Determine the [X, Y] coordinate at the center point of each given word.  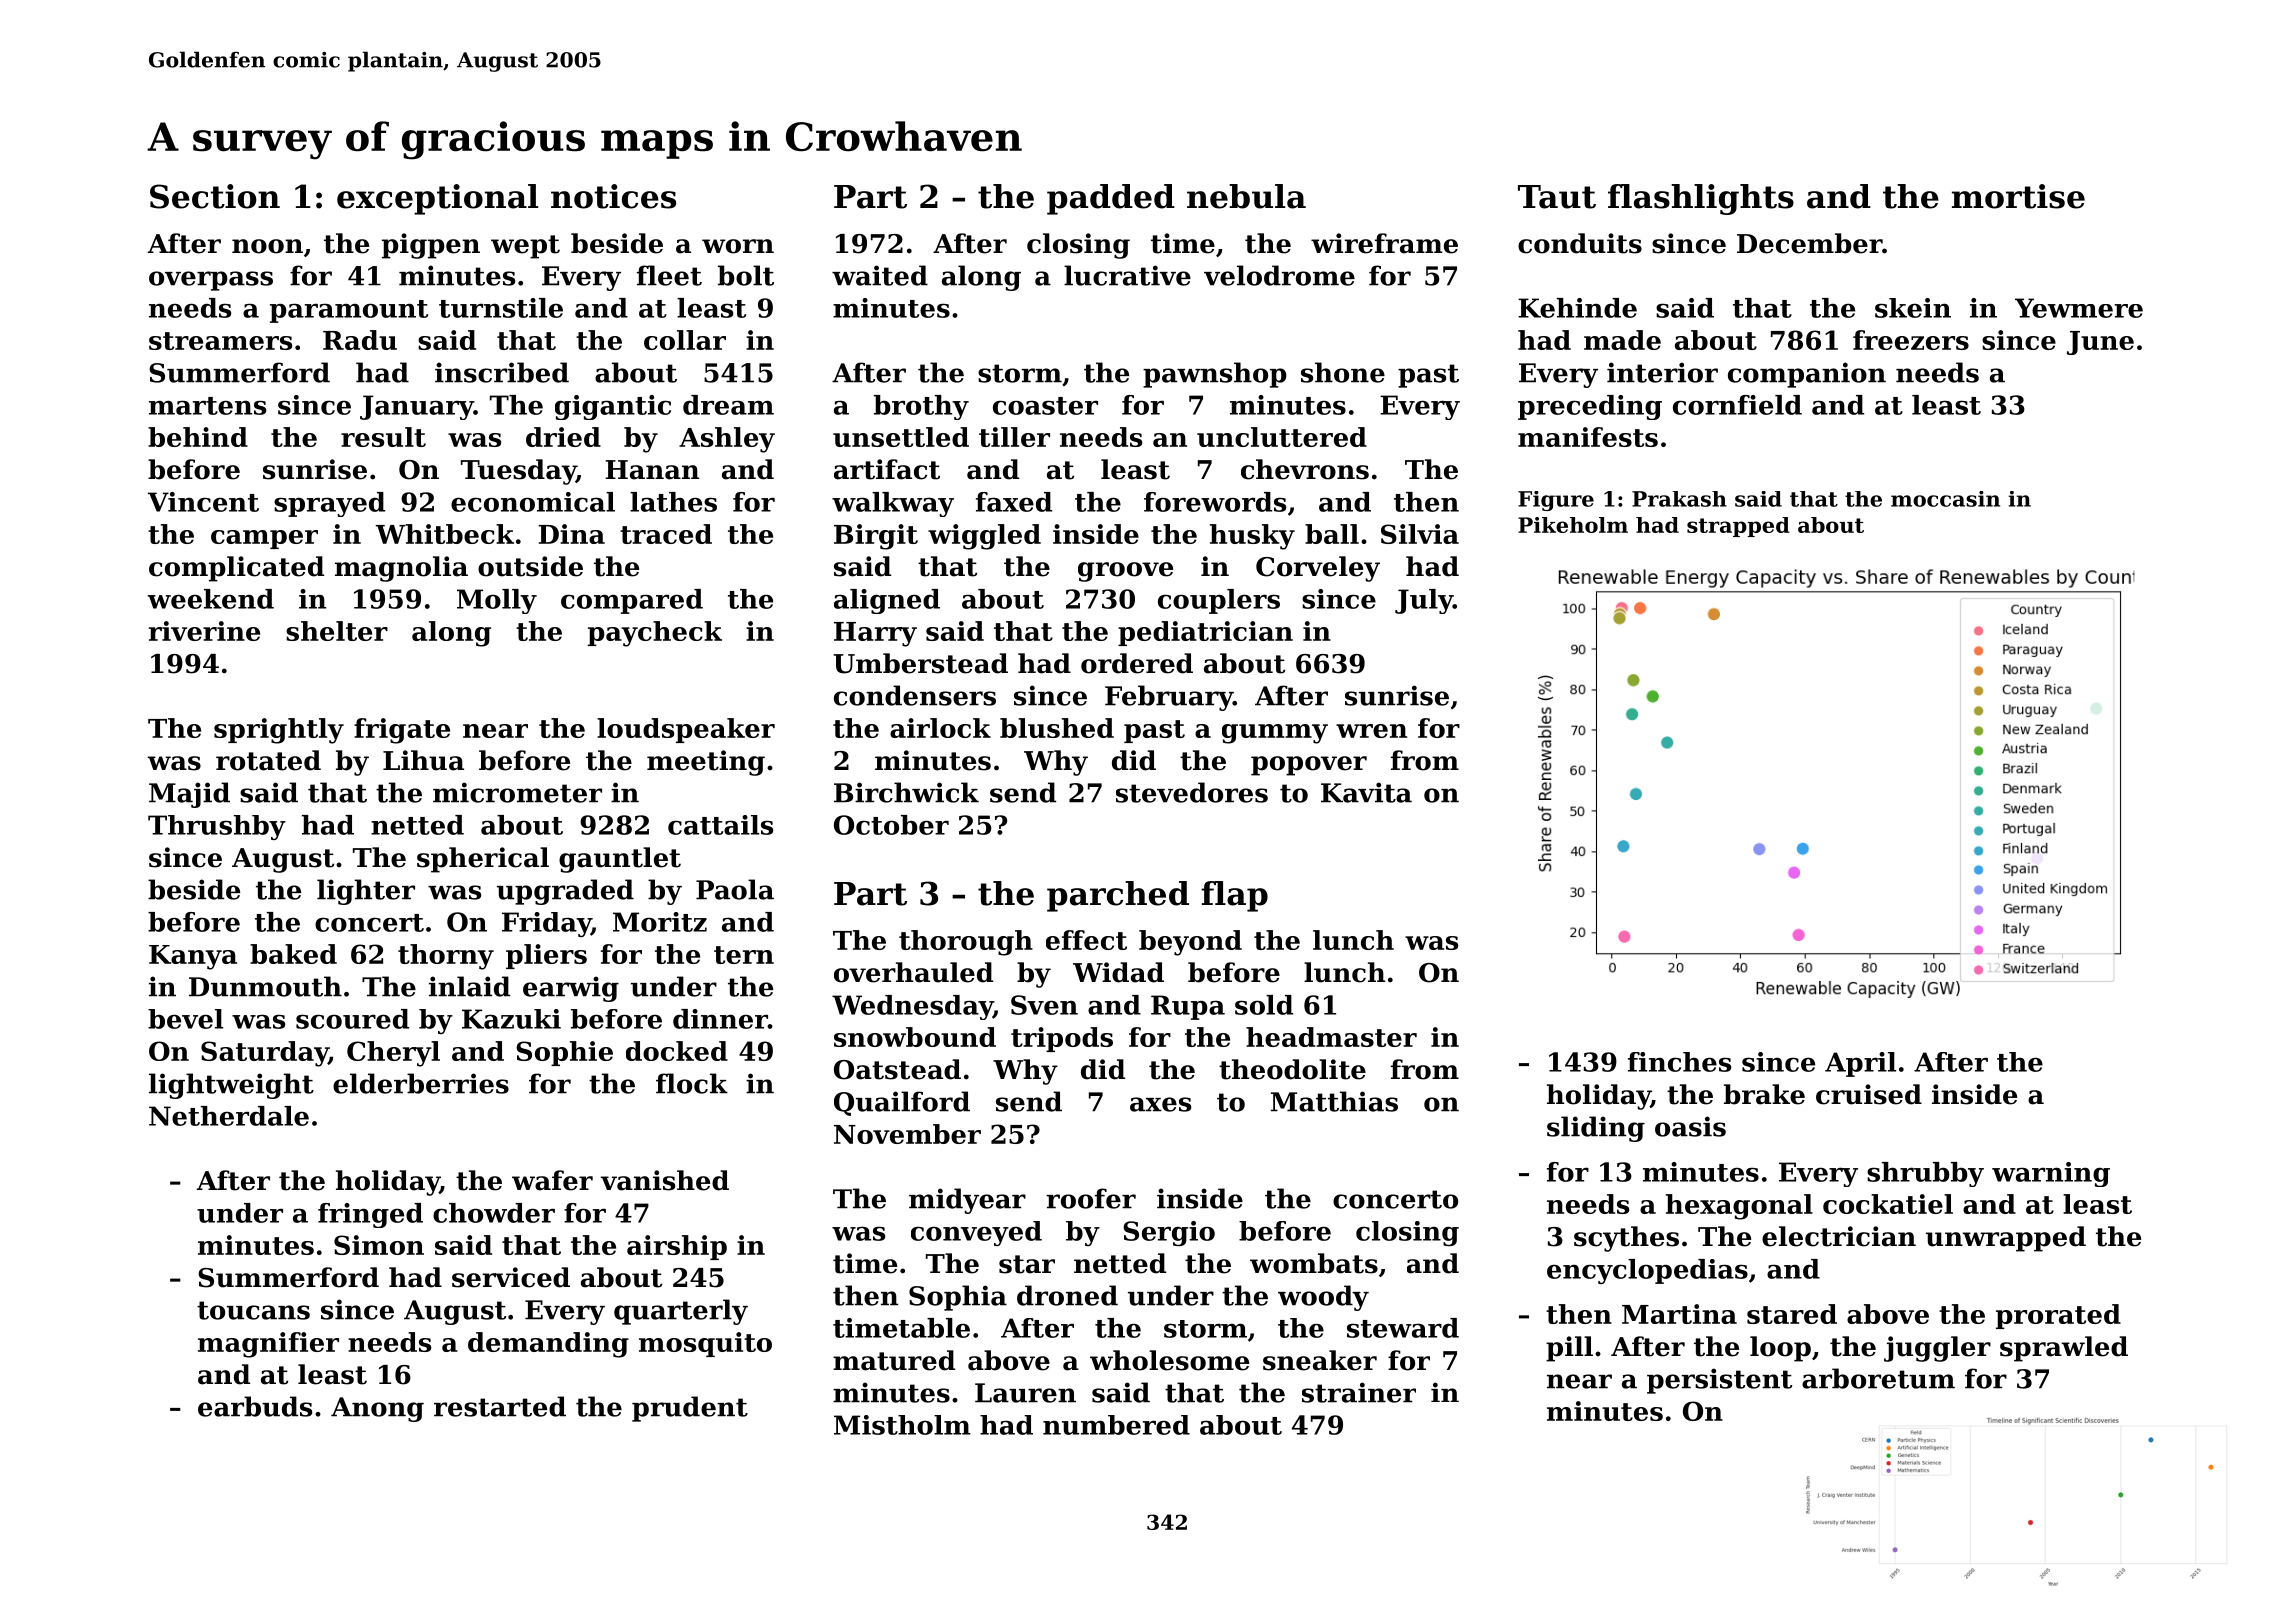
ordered [1137, 663]
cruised [1869, 1094]
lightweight [231, 1086]
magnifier [268, 1345]
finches [1679, 1062]
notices [613, 196]
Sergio [1169, 1233]
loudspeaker [686, 730]
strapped [1738, 527]
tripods [1062, 1039]
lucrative [1127, 275]
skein [1913, 308]
